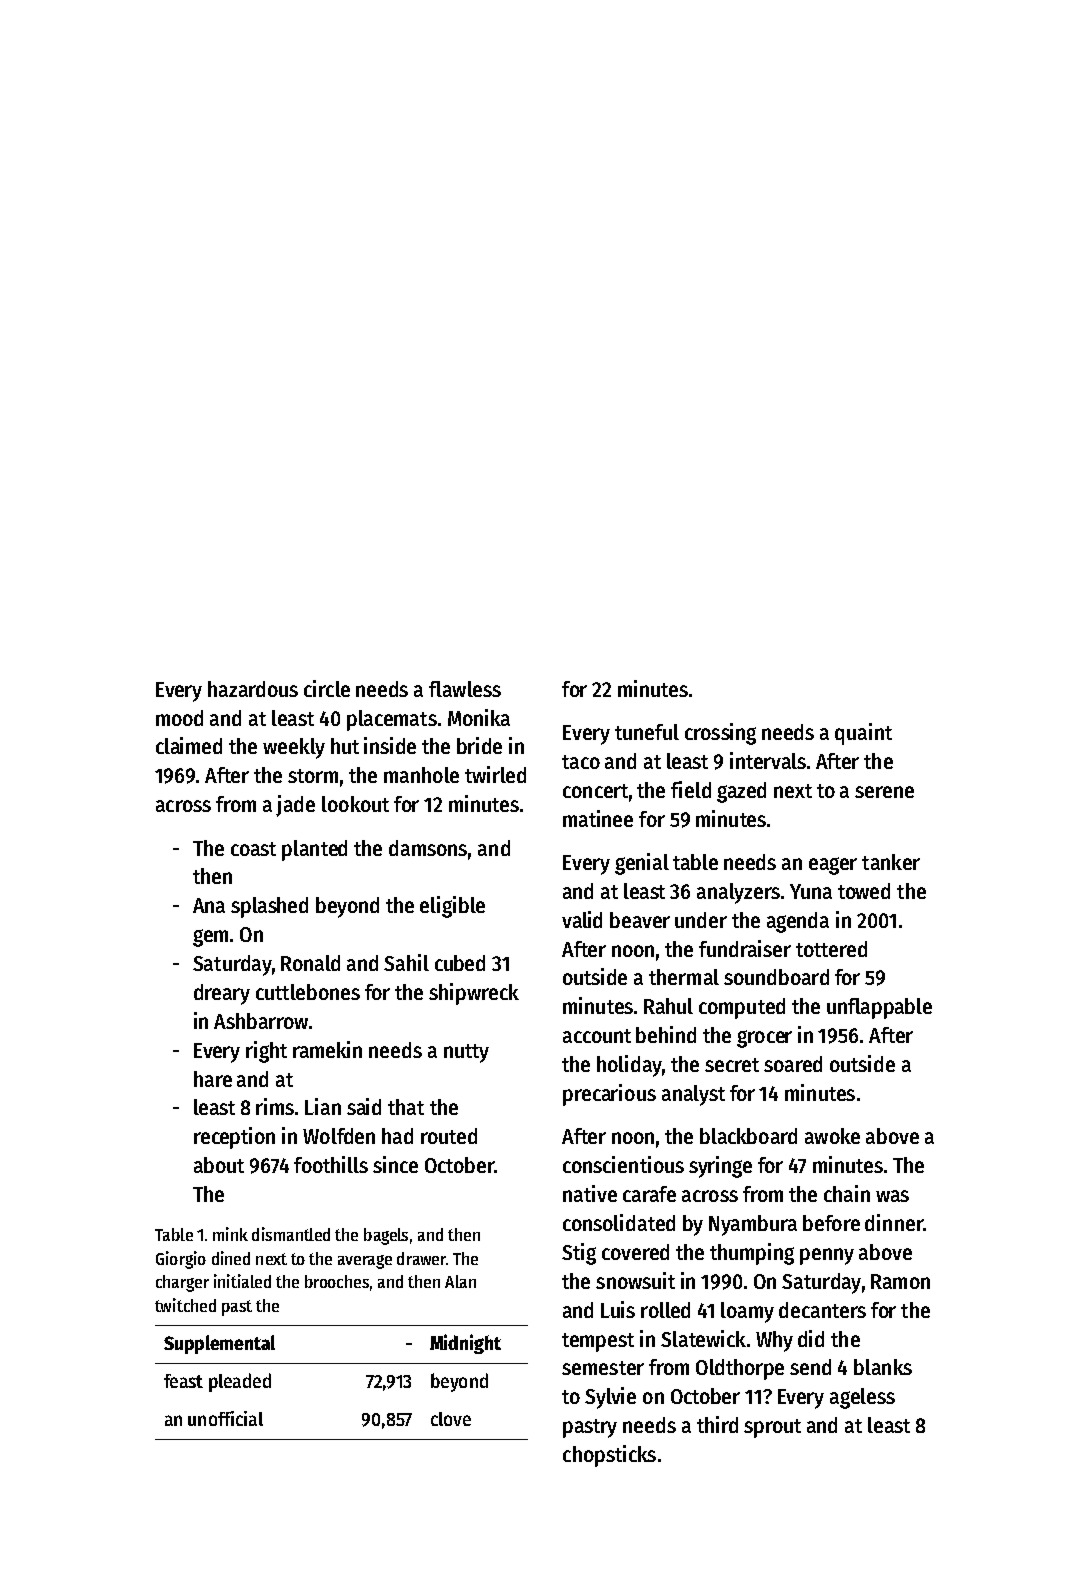 The image size is (1090, 1578). Describe the element at coordinates (738, 893) in the page. I see `analyzers` at that location.
